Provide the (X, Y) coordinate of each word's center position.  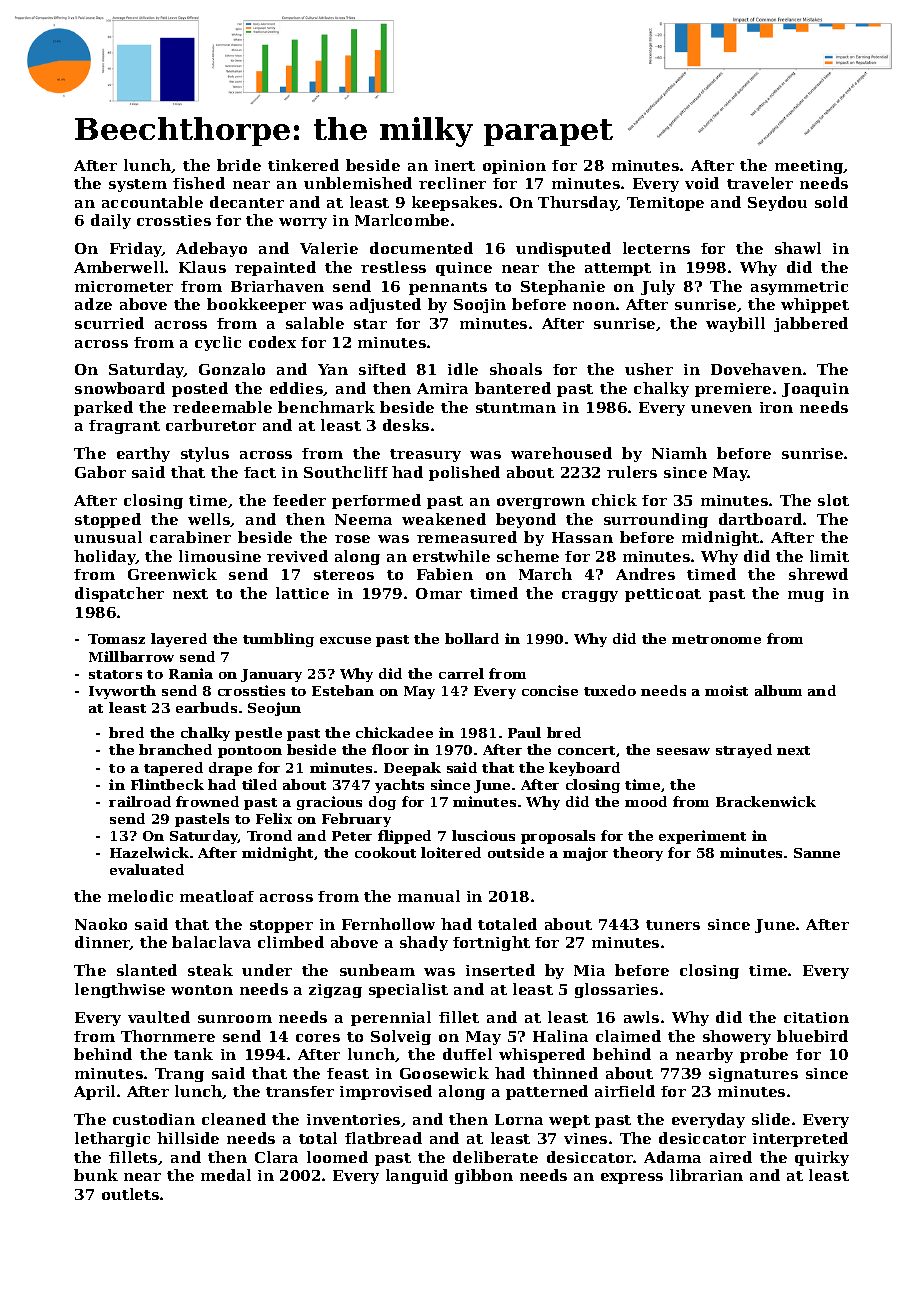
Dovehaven (756, 369)
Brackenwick (766, 801)
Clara (276, 1157)
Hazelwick (149, 852)
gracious (329, 803)
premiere (733, 390)
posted (200, 389)
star (370, 324)
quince (464, 269)
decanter (247, 202)
